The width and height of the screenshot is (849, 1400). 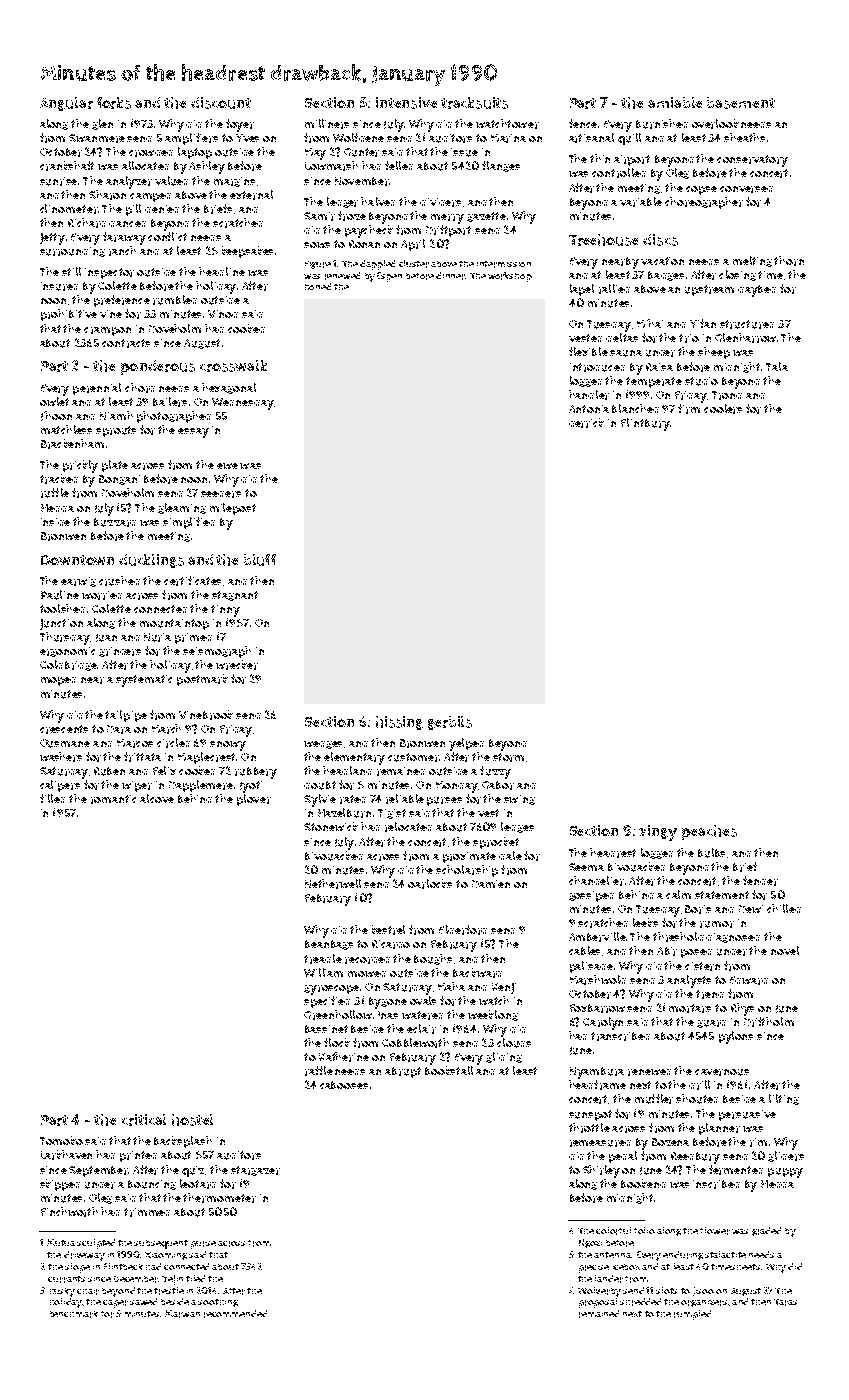 I want to click on Antonia, so click(x=589, y=409).
